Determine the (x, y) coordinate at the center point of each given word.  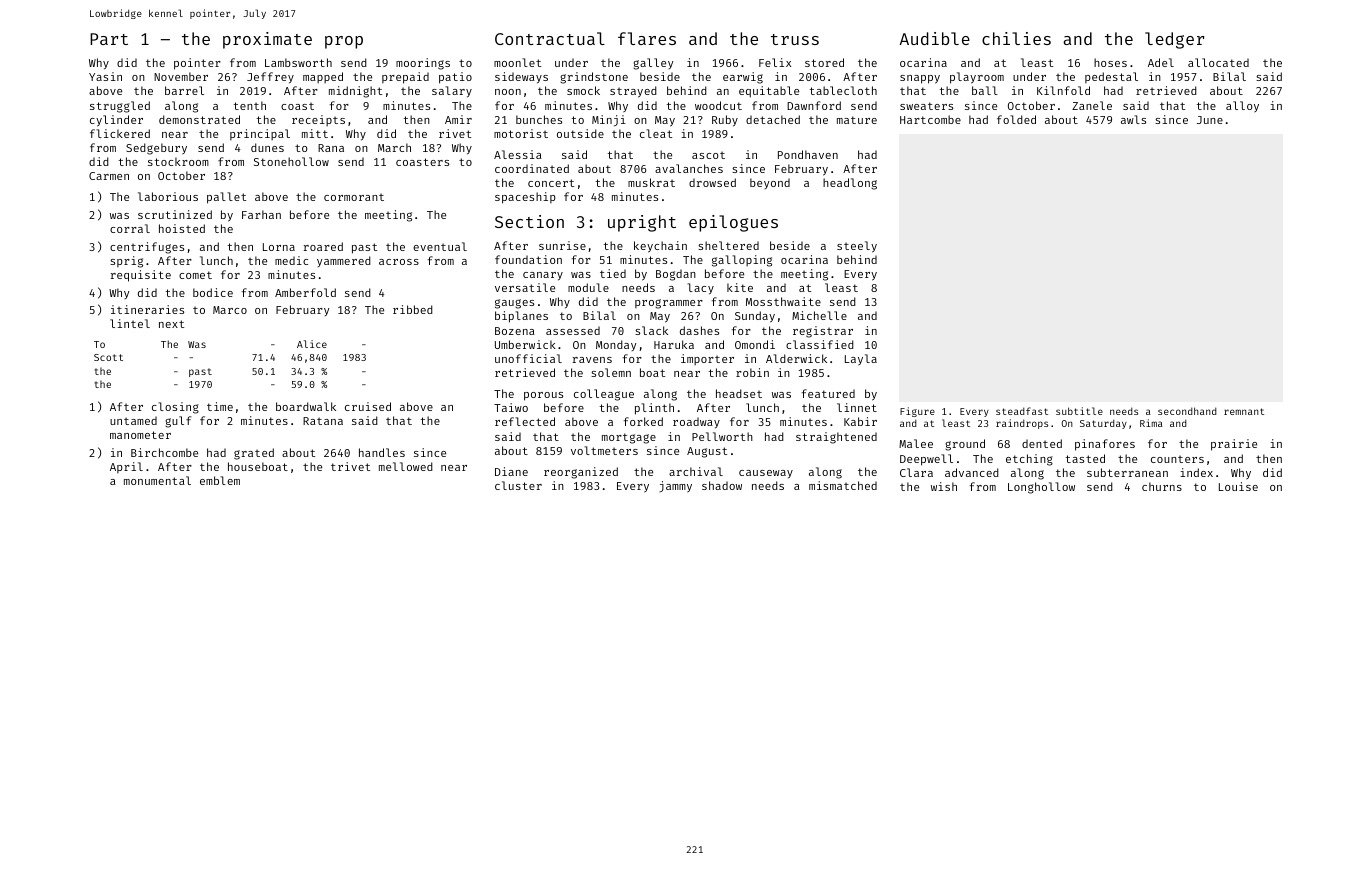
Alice (312, 344)
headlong (850, 184)
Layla (861, 359)
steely (857, 247)
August (707, 452)
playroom (977, 78)
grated (254, 454)
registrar (823, 332)
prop (344, 42)
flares (647, 38)
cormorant (354, 197)
